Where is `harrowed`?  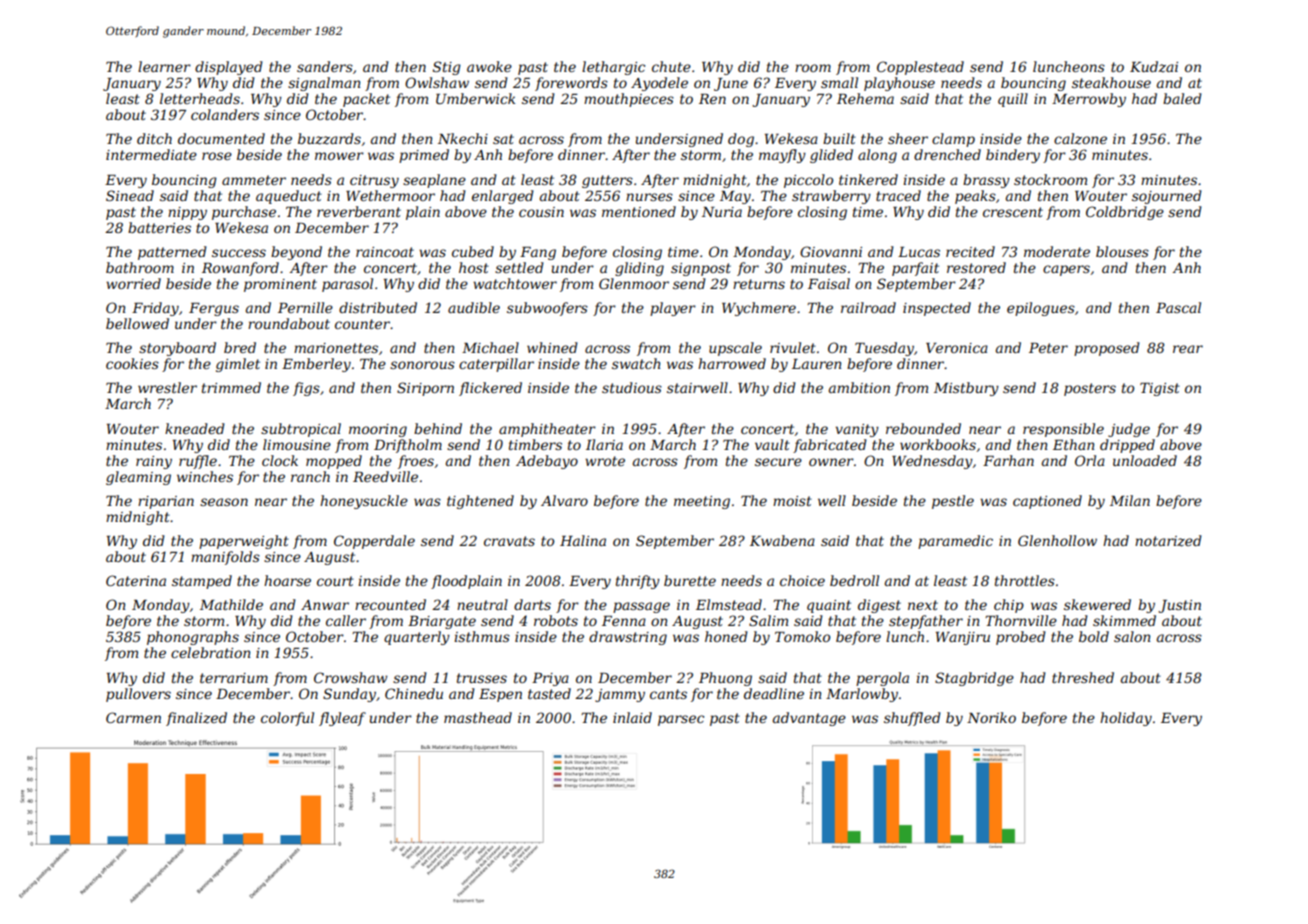
harrowed is located at coordinates (732, 363).
